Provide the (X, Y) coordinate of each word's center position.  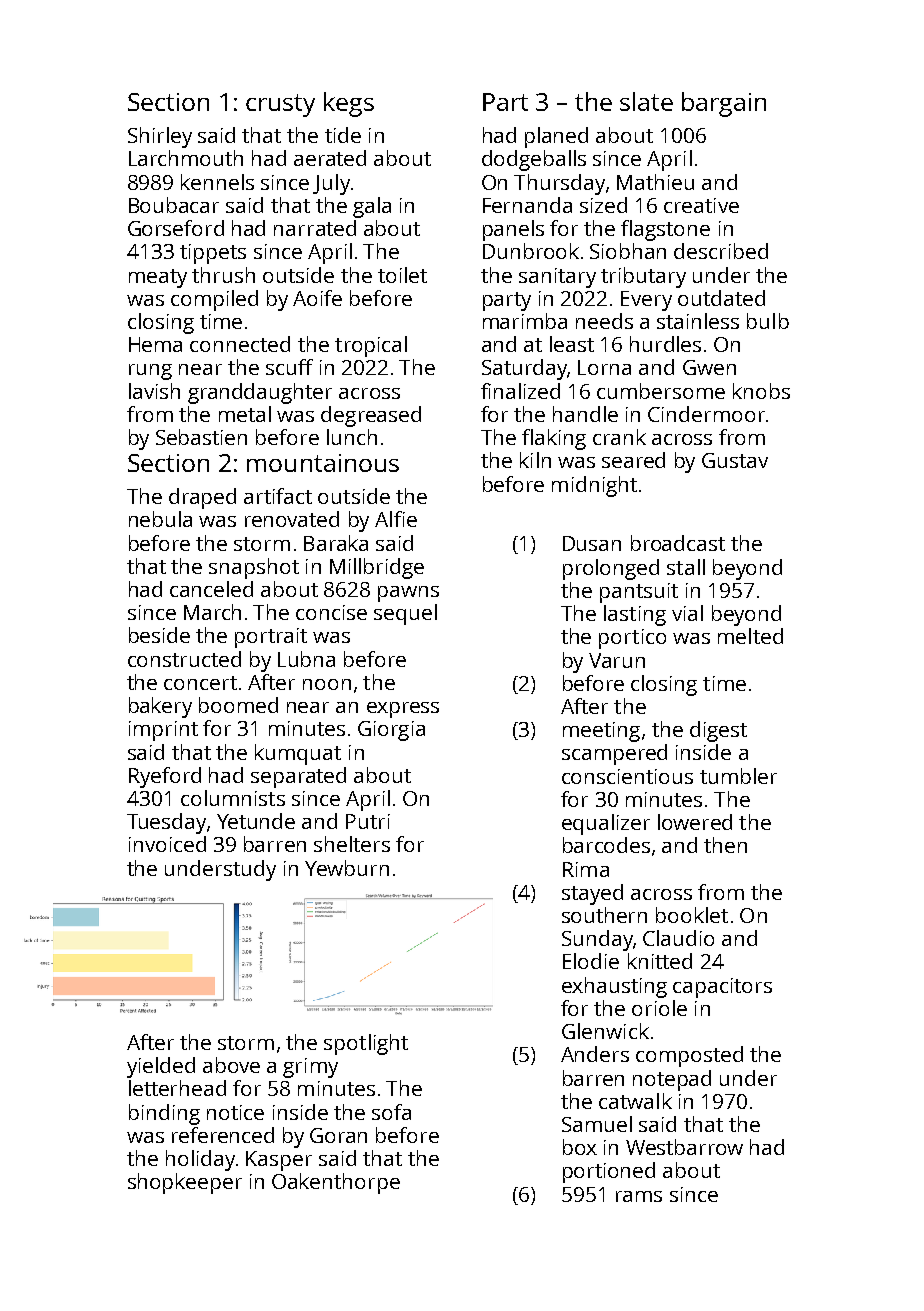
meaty (158, 278)
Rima (586, 869)
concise (331, 612)
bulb (768, 321)
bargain (724, 104)
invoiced (167, 844)
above (231, 1065)
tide (343, 135)
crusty (280, 105)
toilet (402, 275)
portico (632, 639)
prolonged (611, 569)
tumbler (738, 776)
